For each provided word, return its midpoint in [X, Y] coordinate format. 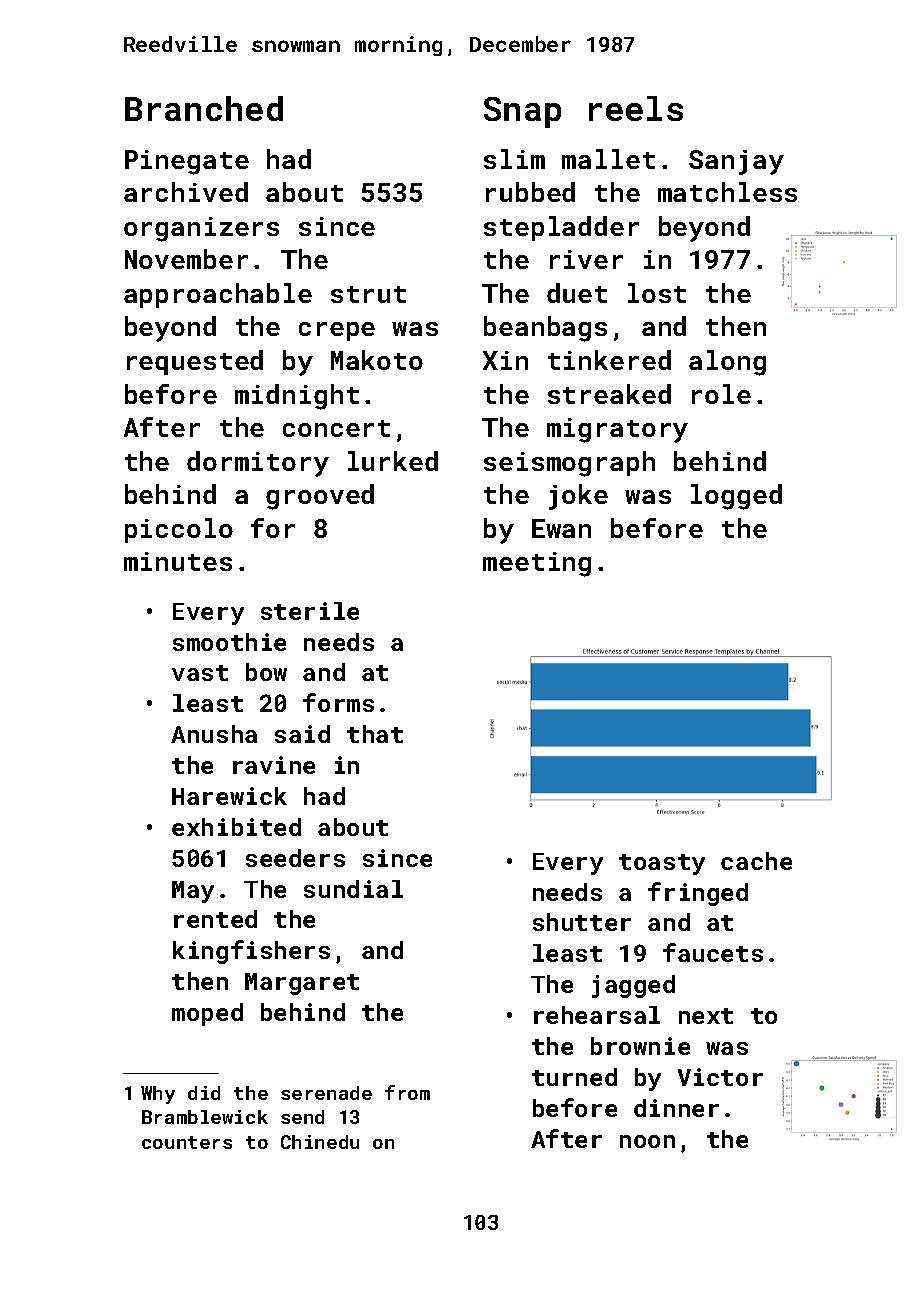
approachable [218, 295]
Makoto [377, 360]
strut [368, 294]
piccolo [179, 530]
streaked [609, 394]
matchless [727, 192]
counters [187, 1142]
